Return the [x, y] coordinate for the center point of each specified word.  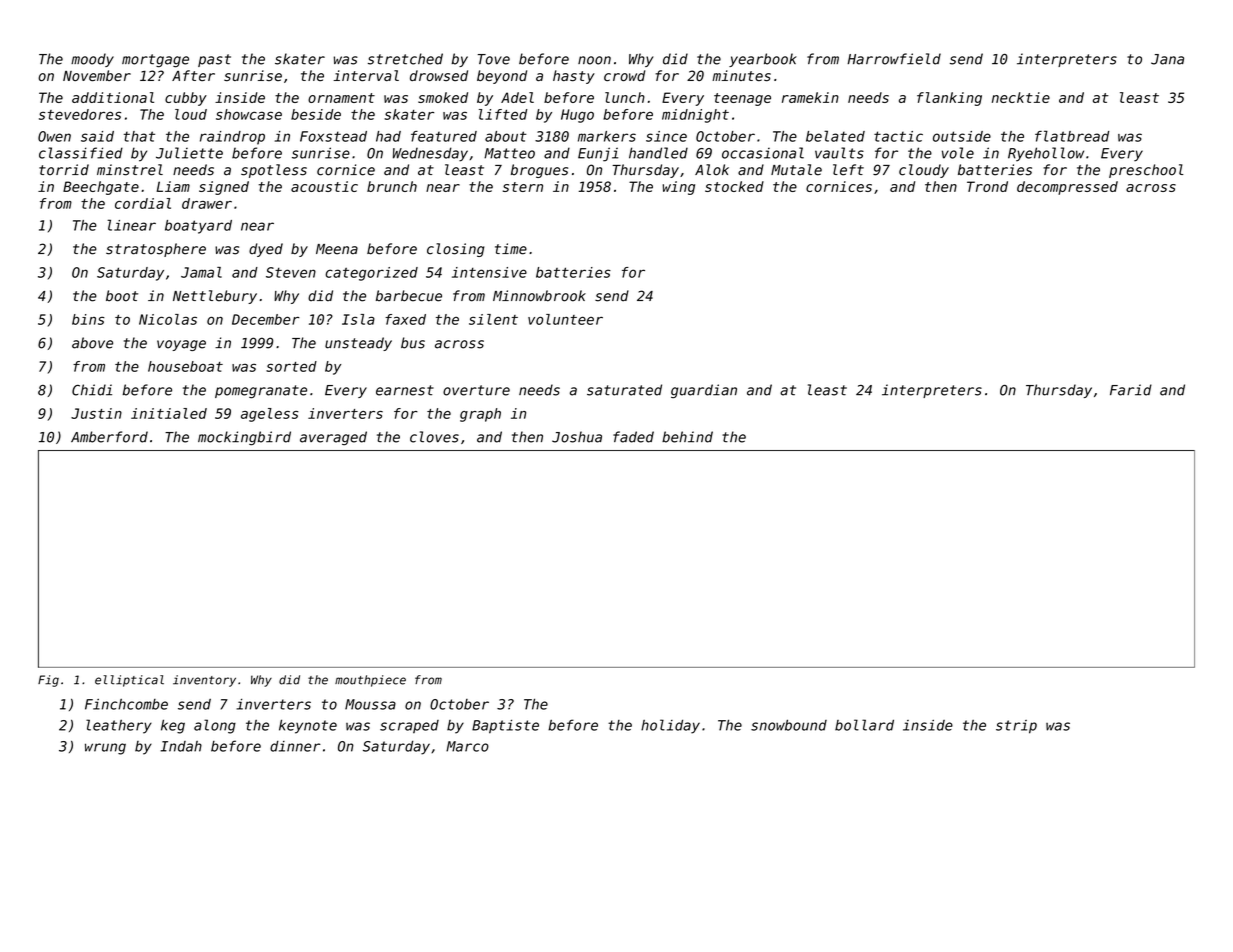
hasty [574, 77]
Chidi [92, 390]
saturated [624, 390]
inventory [204, 681]
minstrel [130, 170]
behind [687, 437]
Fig [48, 681]
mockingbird [244, 438]
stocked [734, 186]
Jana [1167, 59]
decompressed [1067, 188]
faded [633, 437]
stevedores [80, 114]
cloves [434, 437]
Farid [1131, 390]
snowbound [789, 725]
